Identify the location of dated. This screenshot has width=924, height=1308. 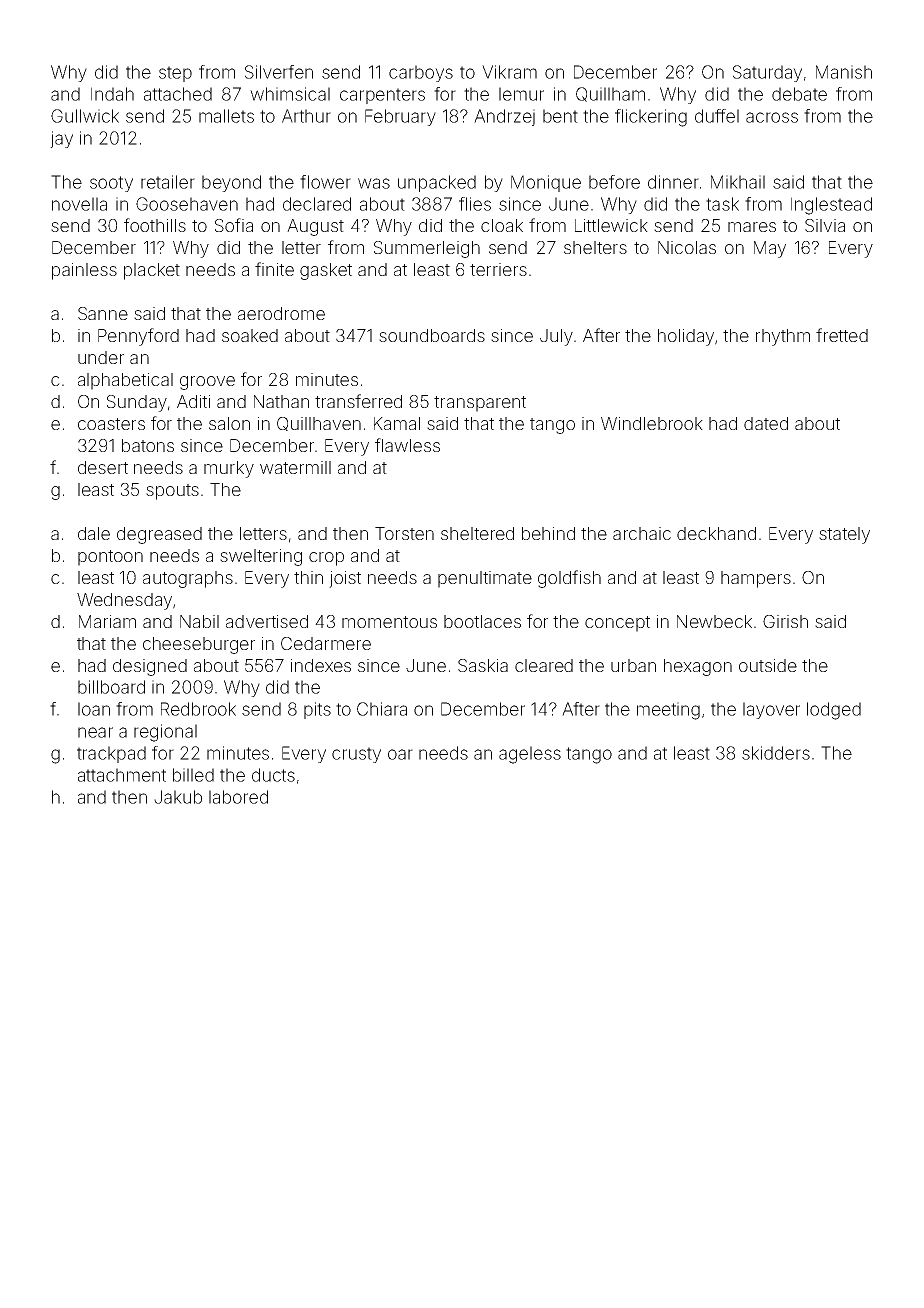
(766, 423).
